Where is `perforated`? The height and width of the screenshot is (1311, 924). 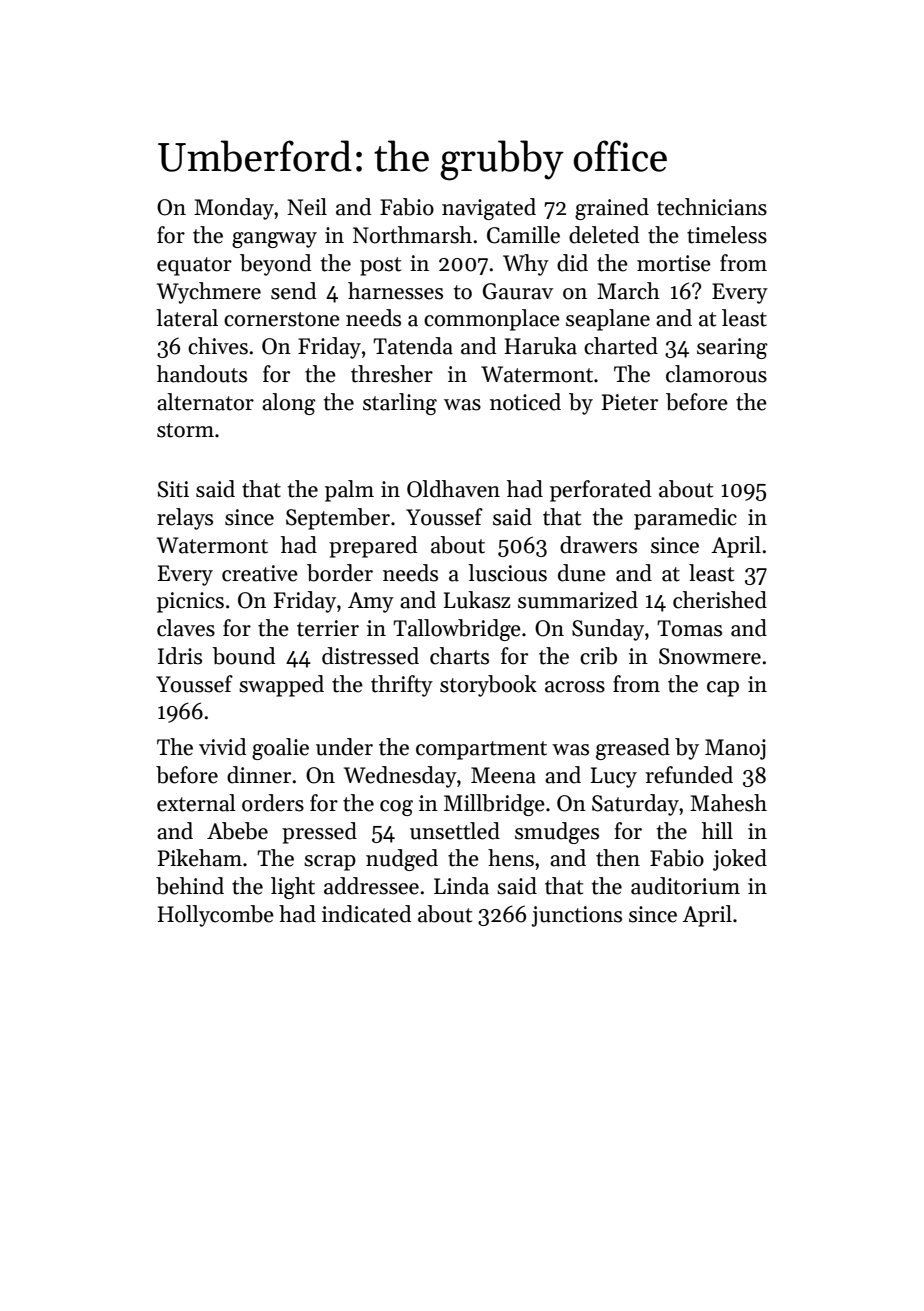
perforated is located at coordinates (600, 491).
